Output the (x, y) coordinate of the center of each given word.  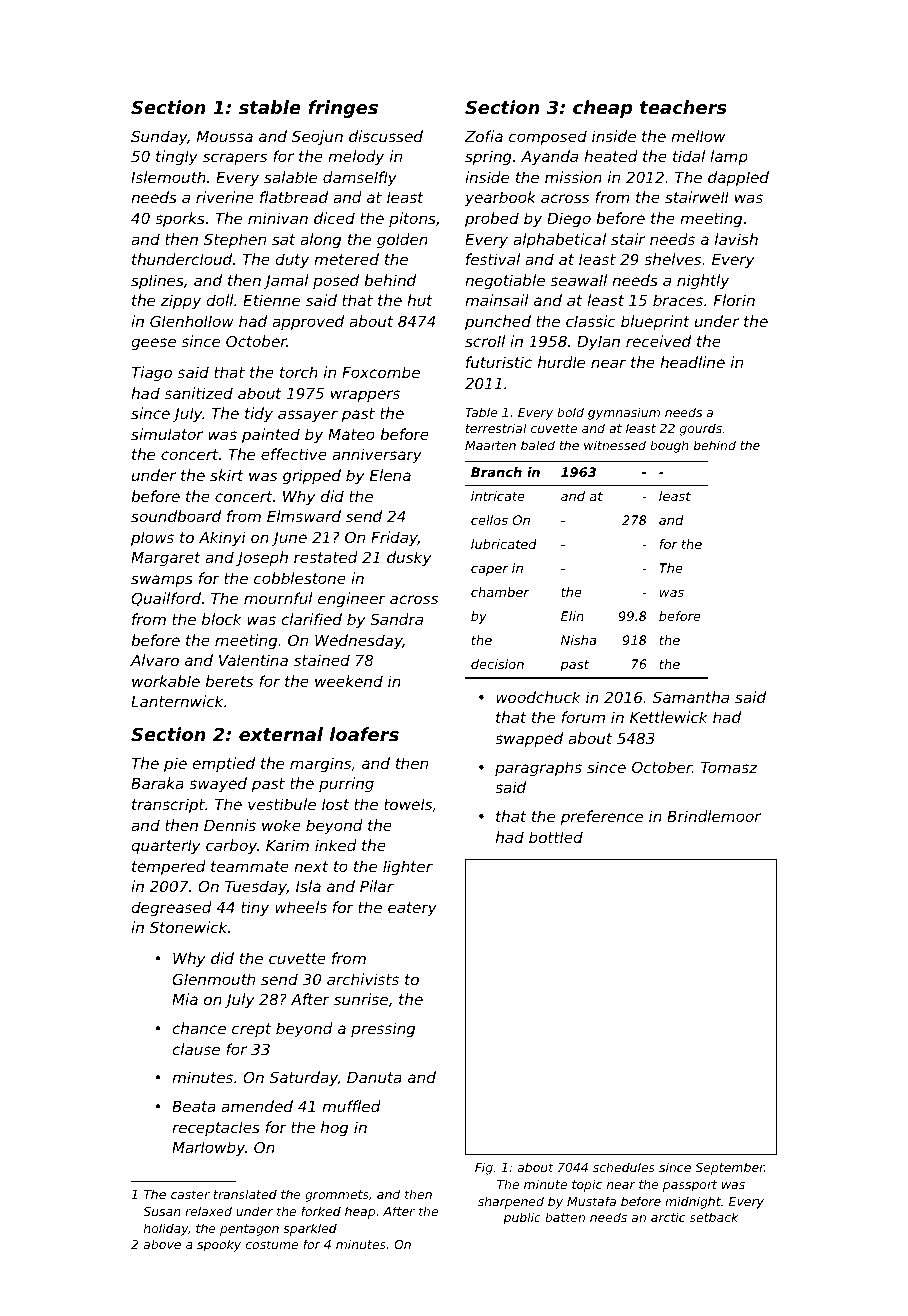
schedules (624, 1167)
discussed (386, 136)
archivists (363, 979)
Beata (194, 1106)
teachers (683, 107)
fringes (343, 109)
